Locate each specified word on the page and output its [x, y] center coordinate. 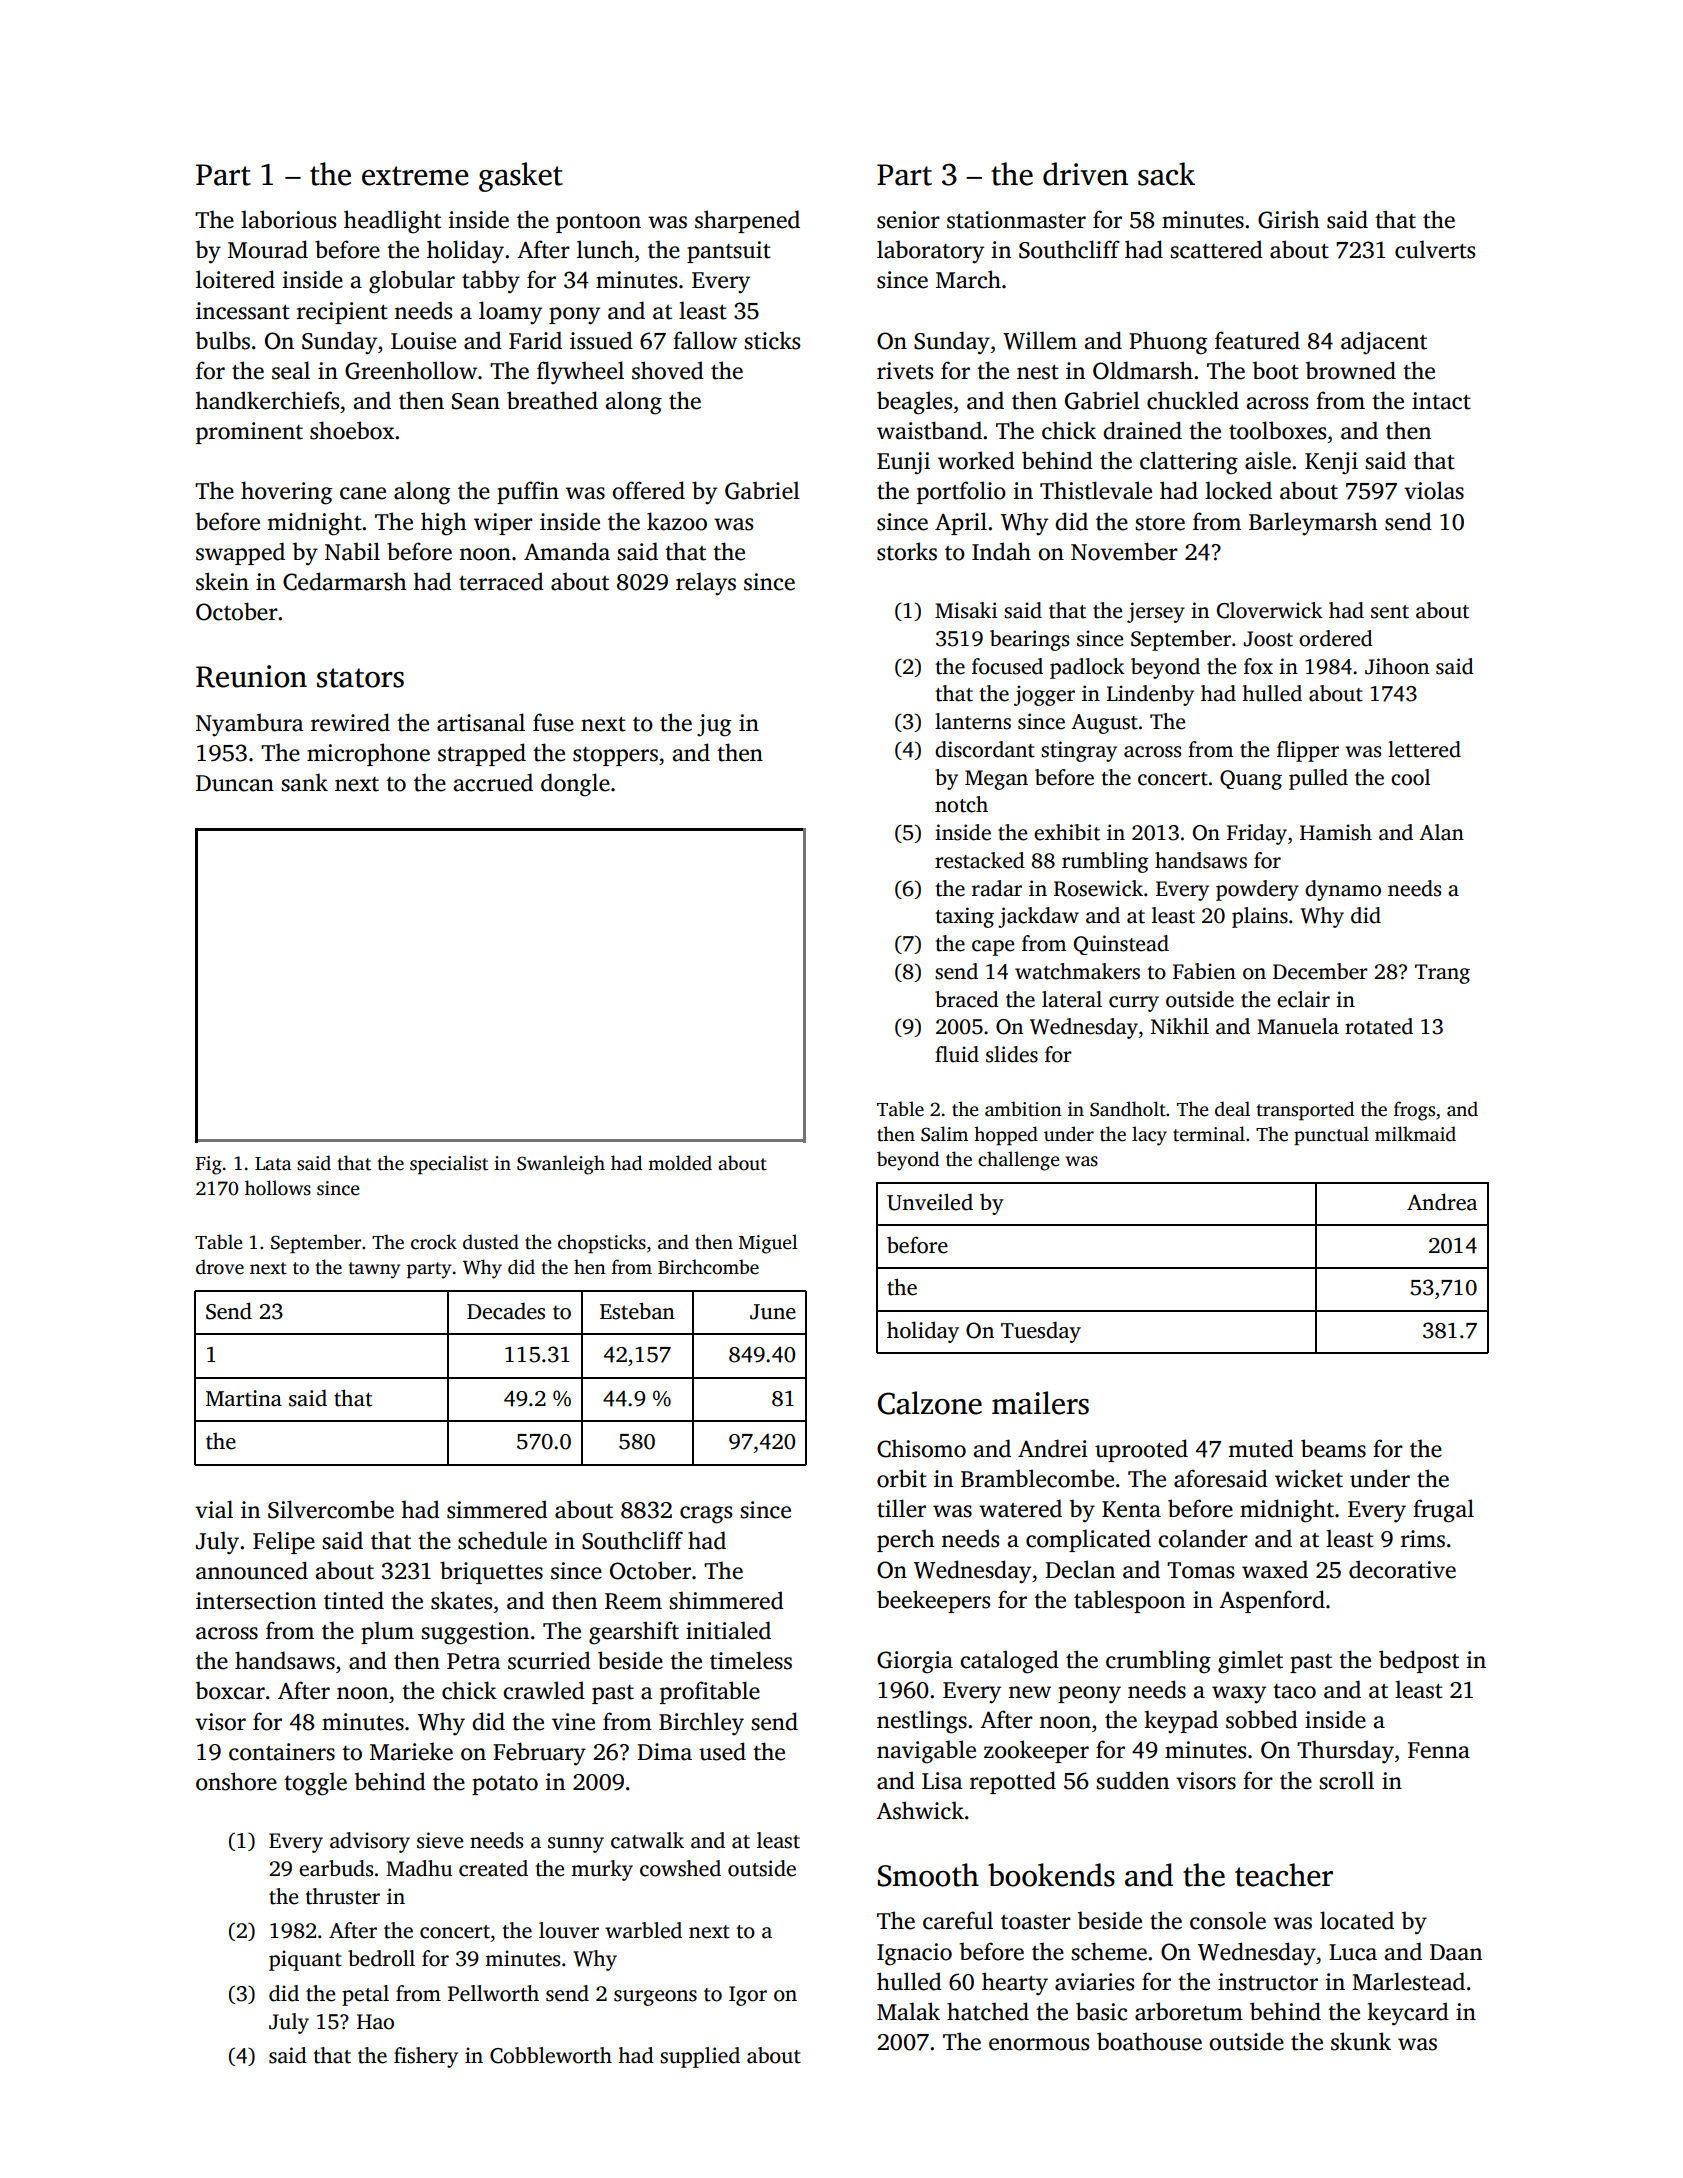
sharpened [747, 221]
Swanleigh [561, 1165]
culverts [1435, 249]
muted [1261, 1448]
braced [967, 999]
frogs [1414, 1111]
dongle [575, 785]
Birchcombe [708, 1267]
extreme [415, 176]
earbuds [336, 1868]
